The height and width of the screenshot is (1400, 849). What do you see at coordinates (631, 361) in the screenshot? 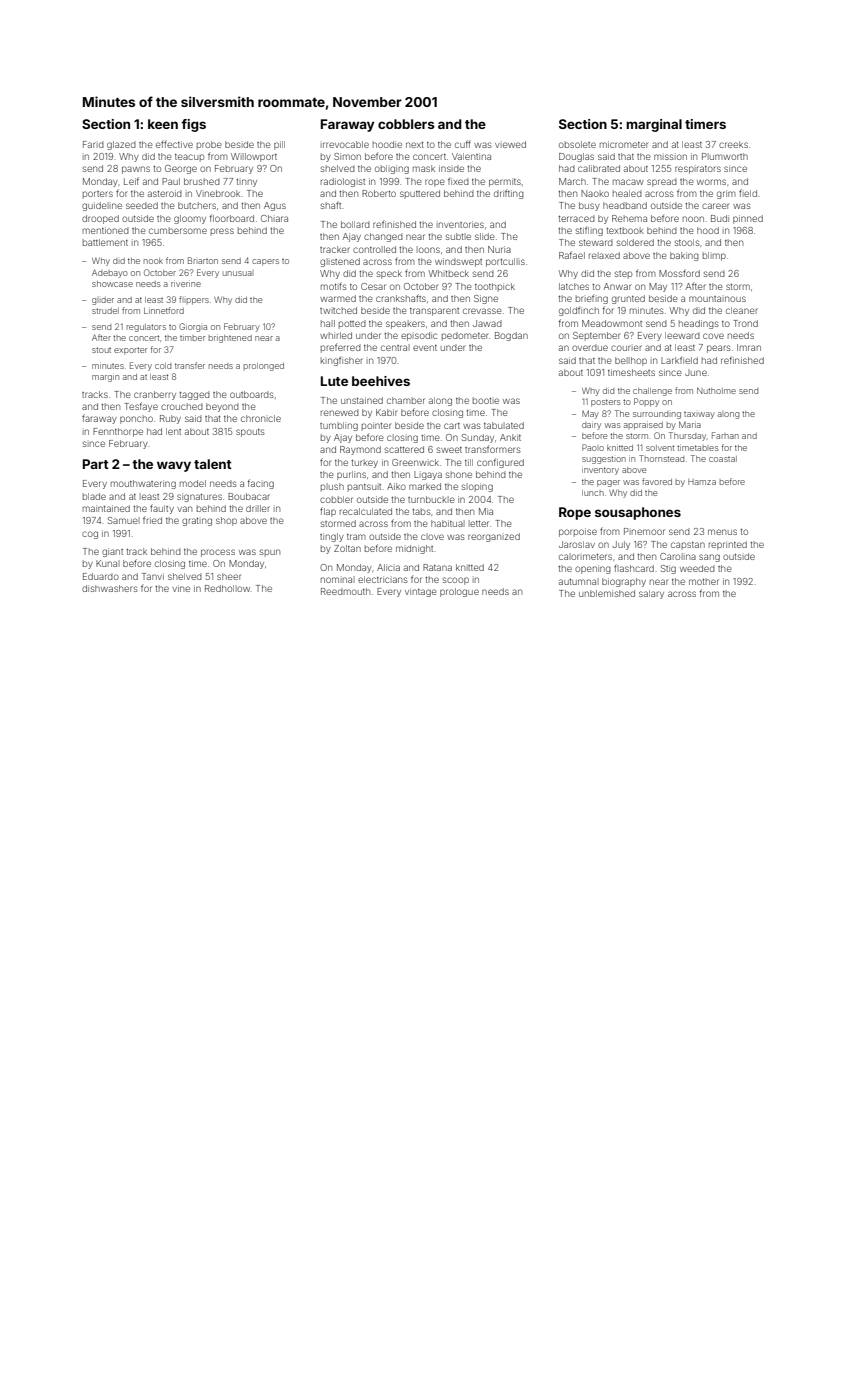
I see `bellhop` at bounding box center [631, 361].
